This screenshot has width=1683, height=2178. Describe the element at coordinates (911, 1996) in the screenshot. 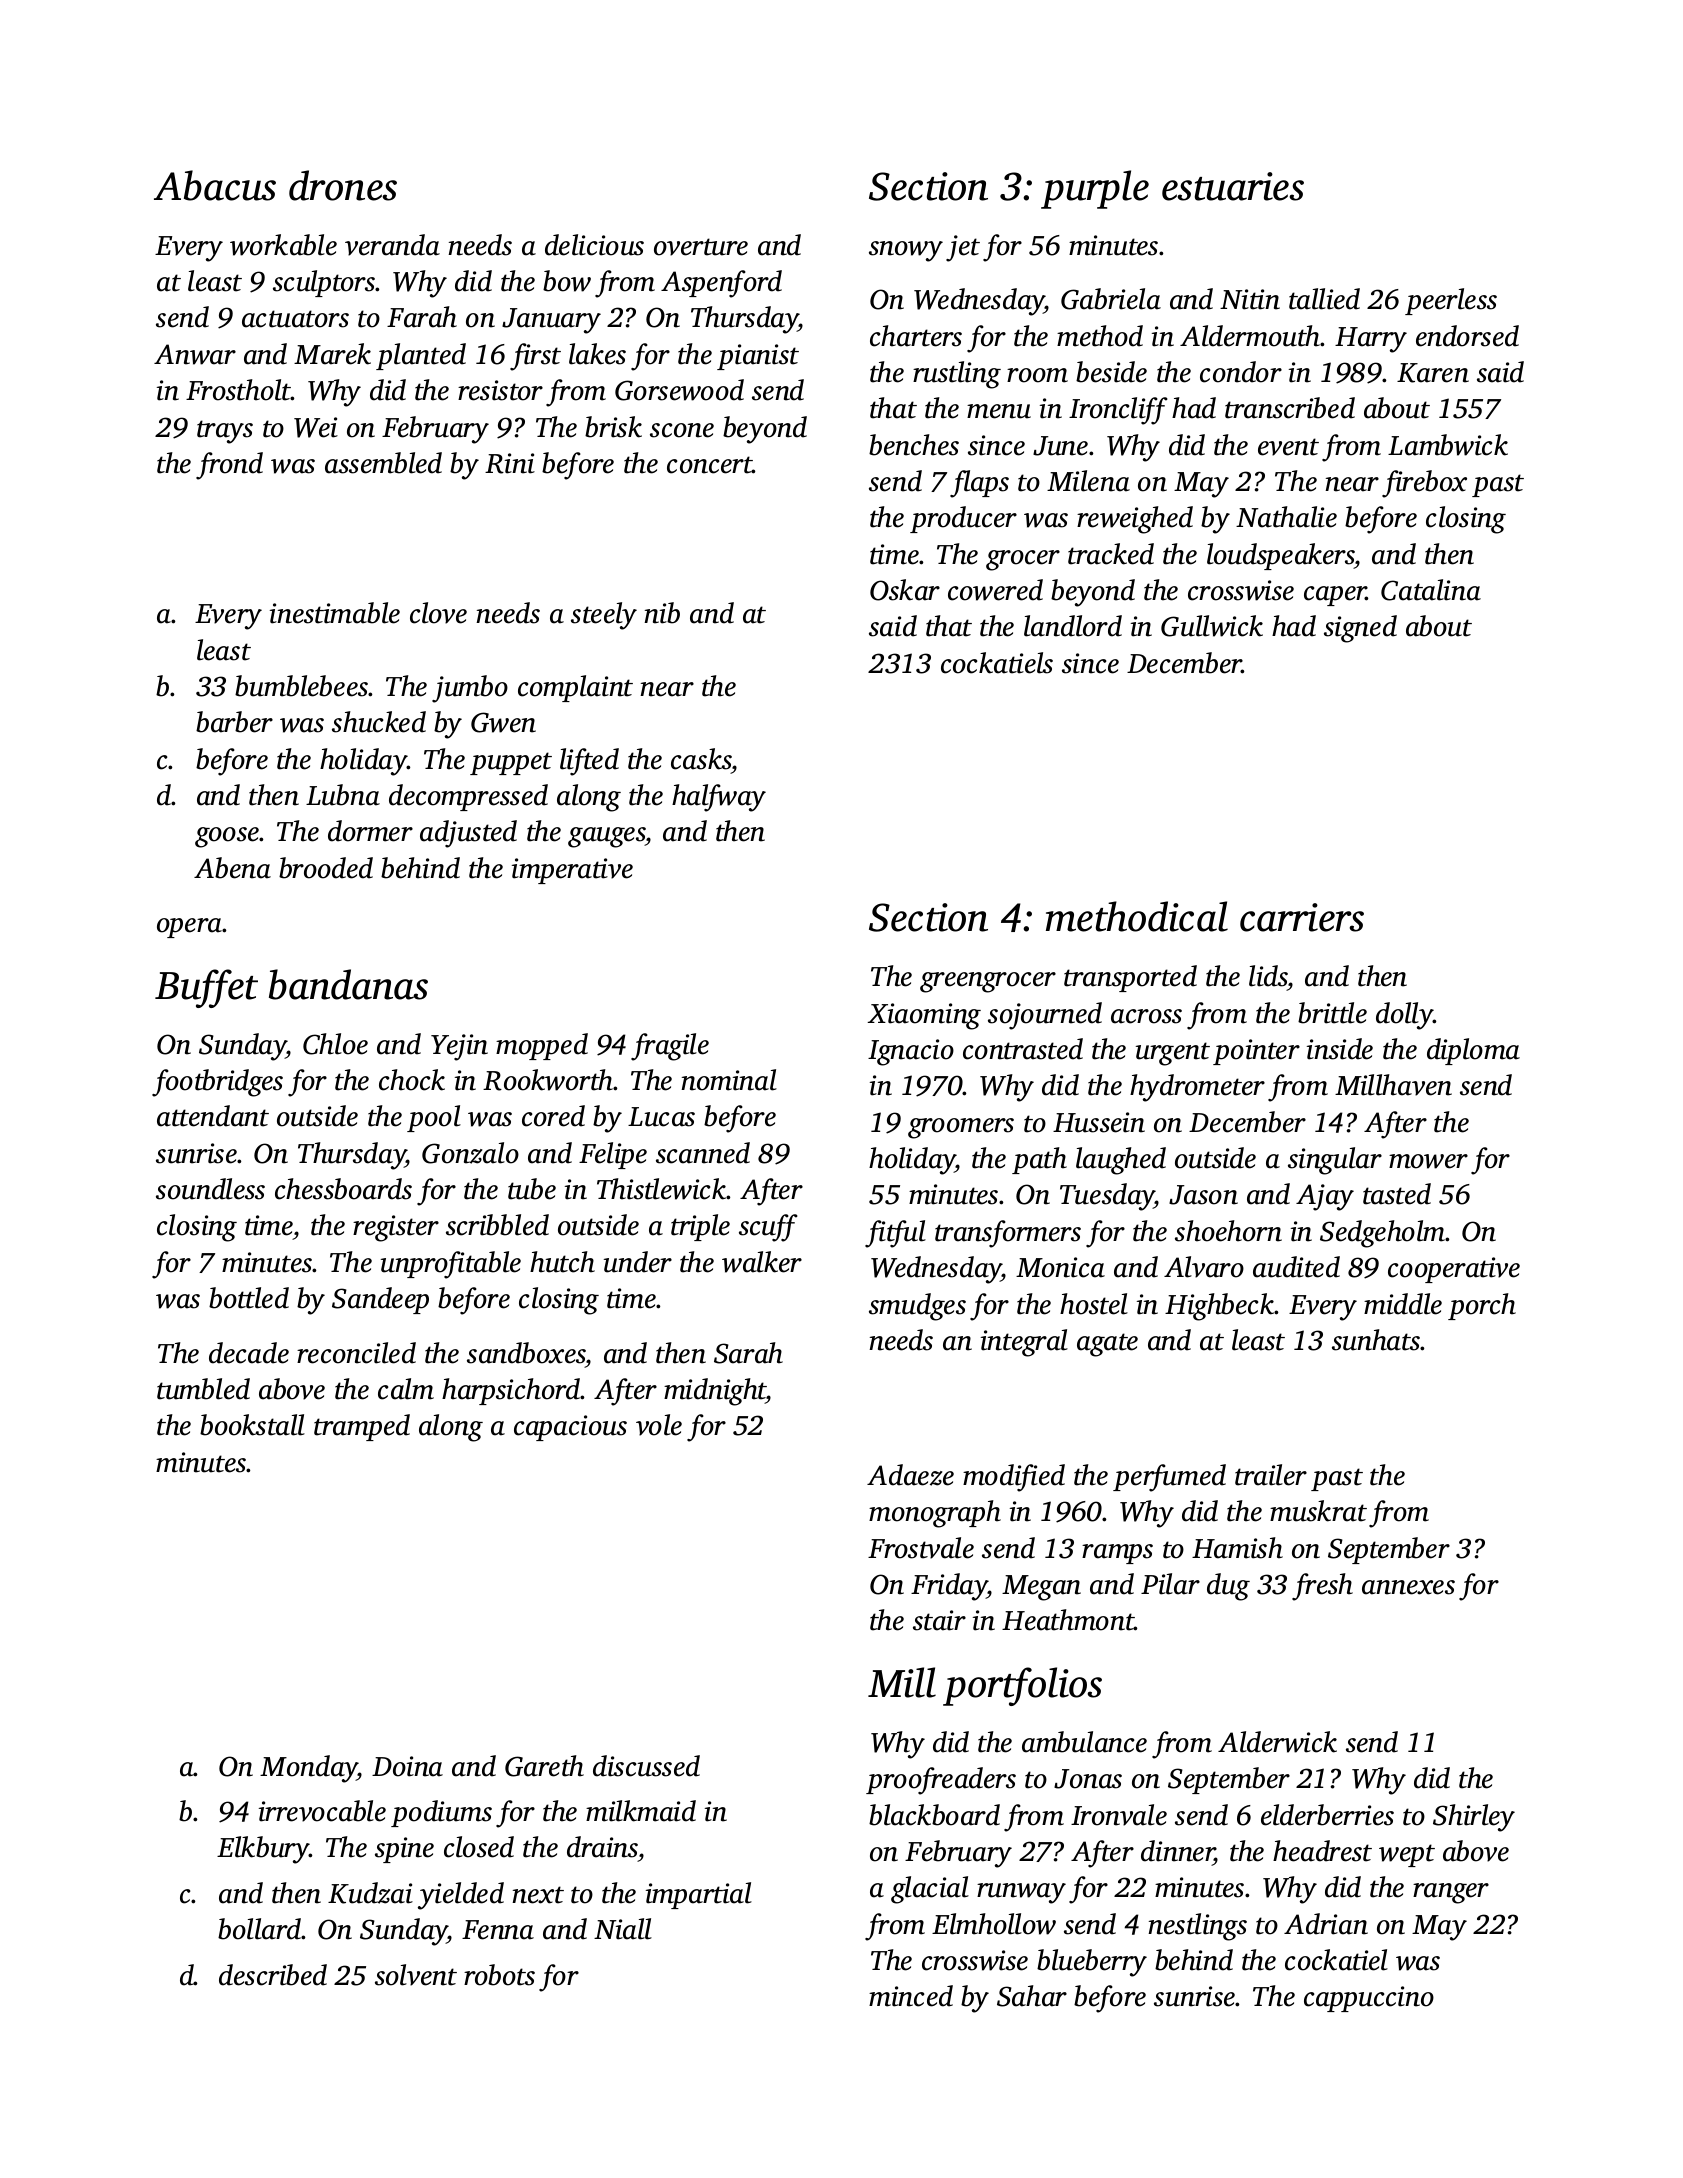

I see `minced` at that location.
